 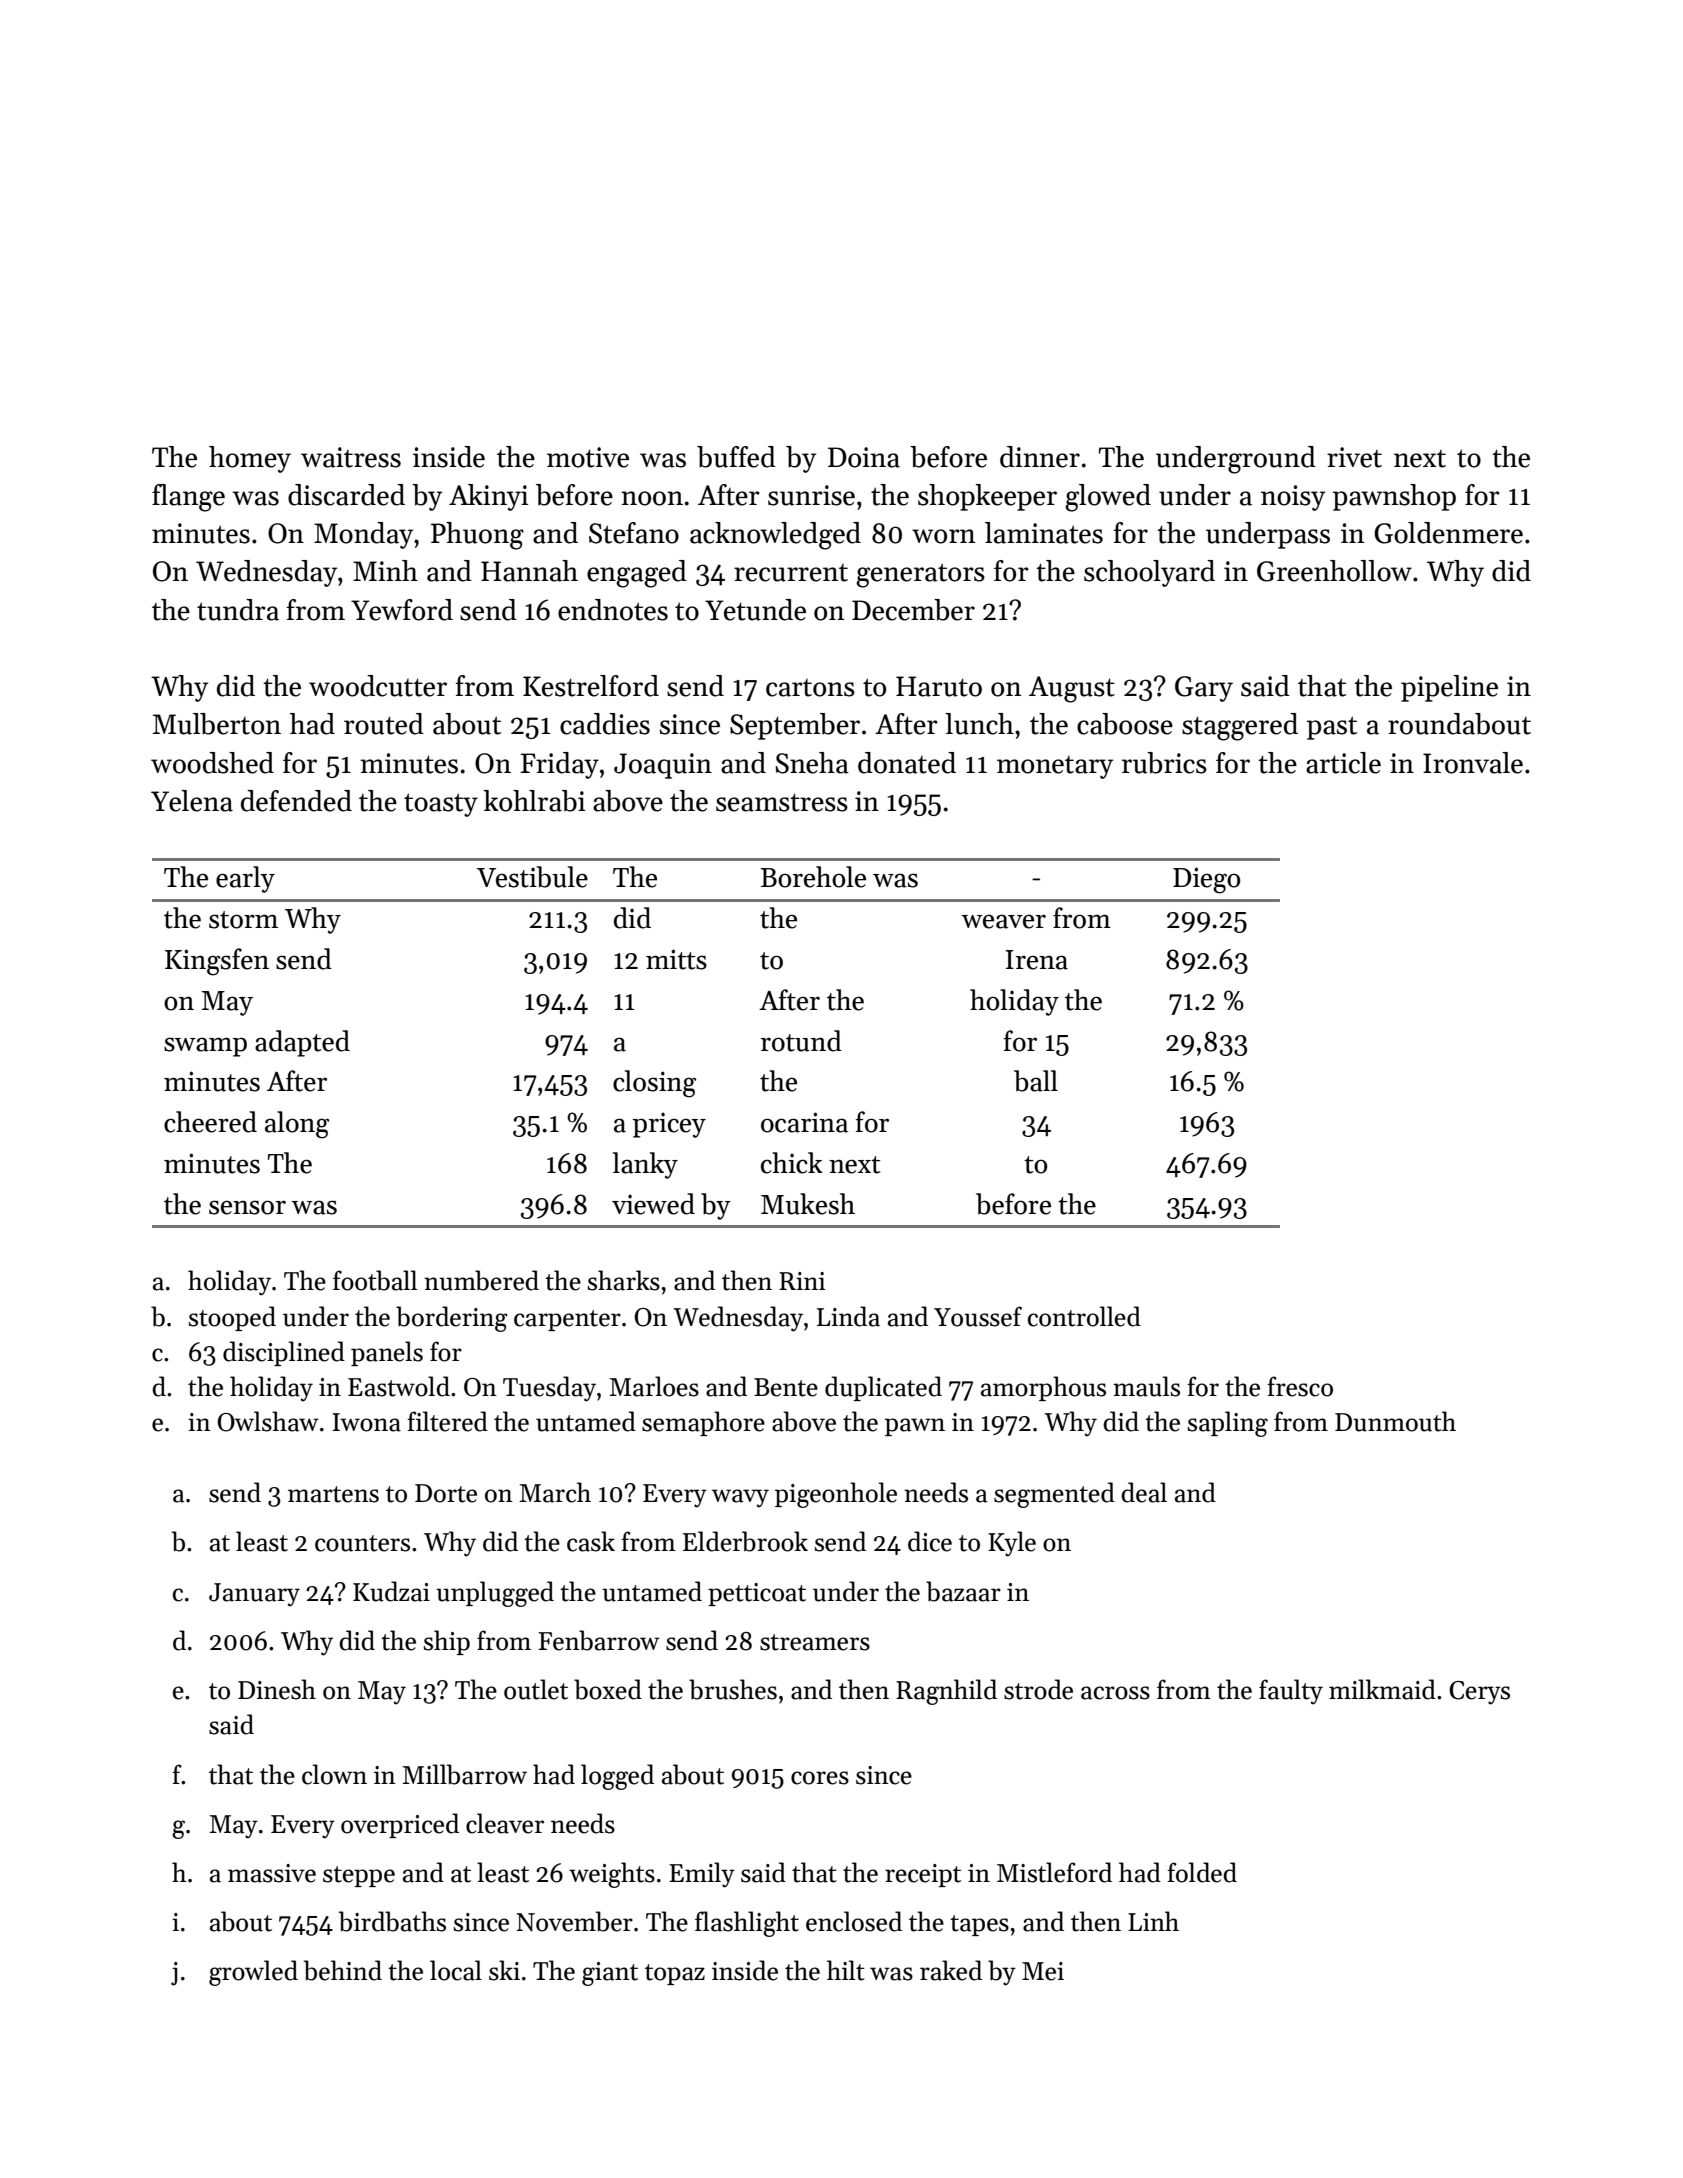 What do you see at coordinates (591, 1541) in the page?
I see `cask` at bounding box center [591, 1541].
